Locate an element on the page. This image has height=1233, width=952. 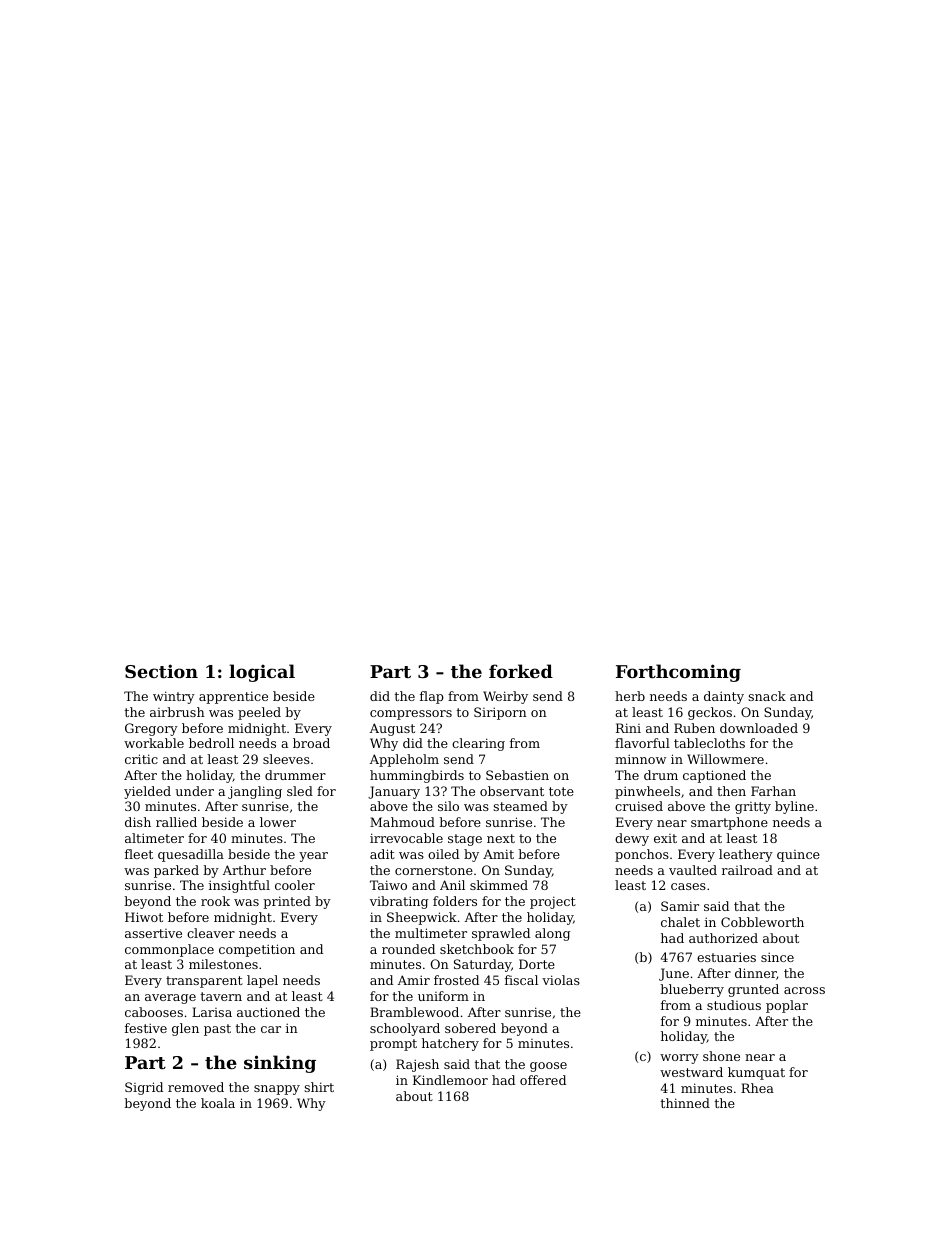
koala is located at coordinates (218, 1103).
